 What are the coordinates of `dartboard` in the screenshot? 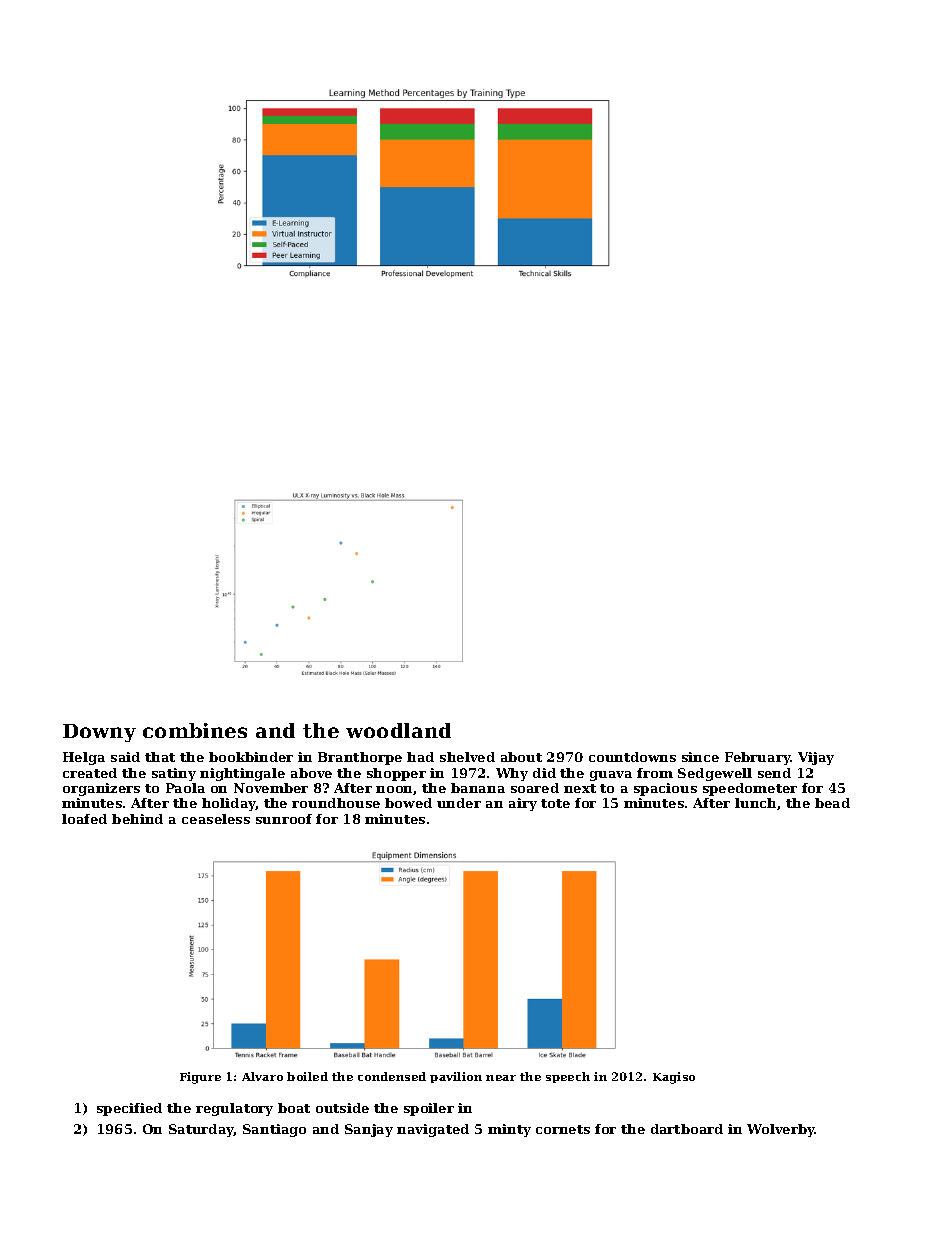 It's located at (687, 1129).
